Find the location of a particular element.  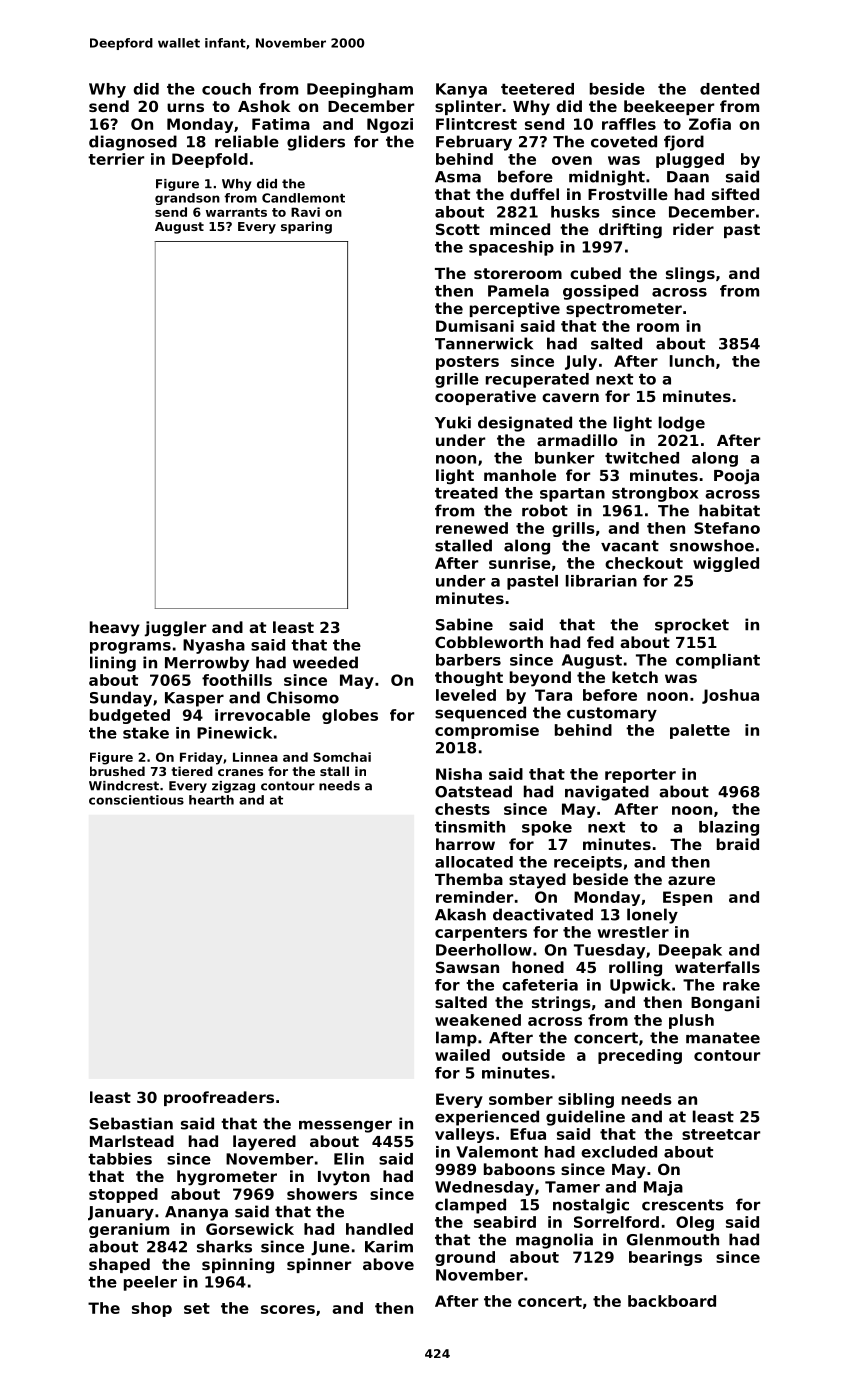

plush is located at coordinates (691, 1021).
